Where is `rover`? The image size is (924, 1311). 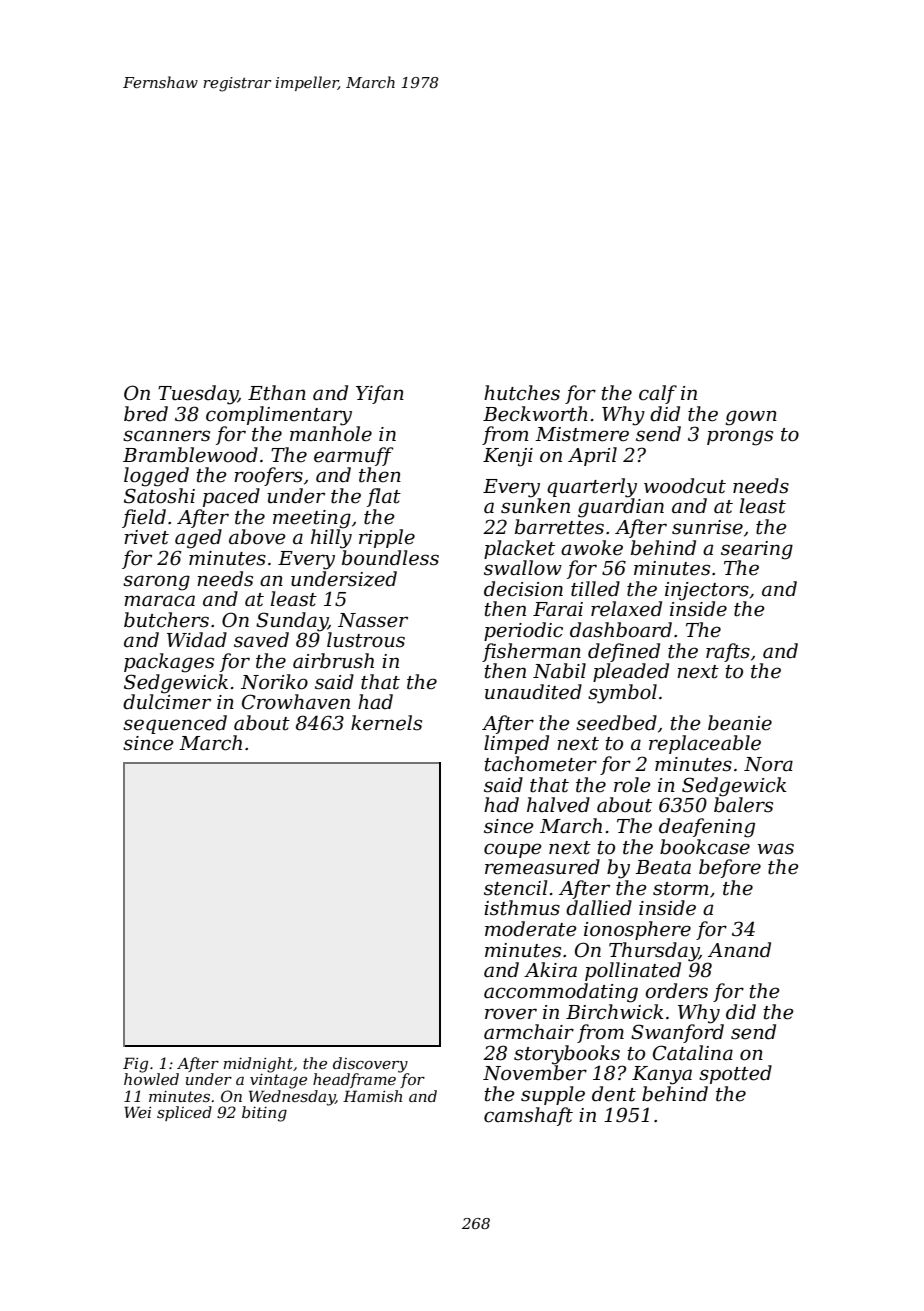 rover is located at coordinates (511, 1014).
